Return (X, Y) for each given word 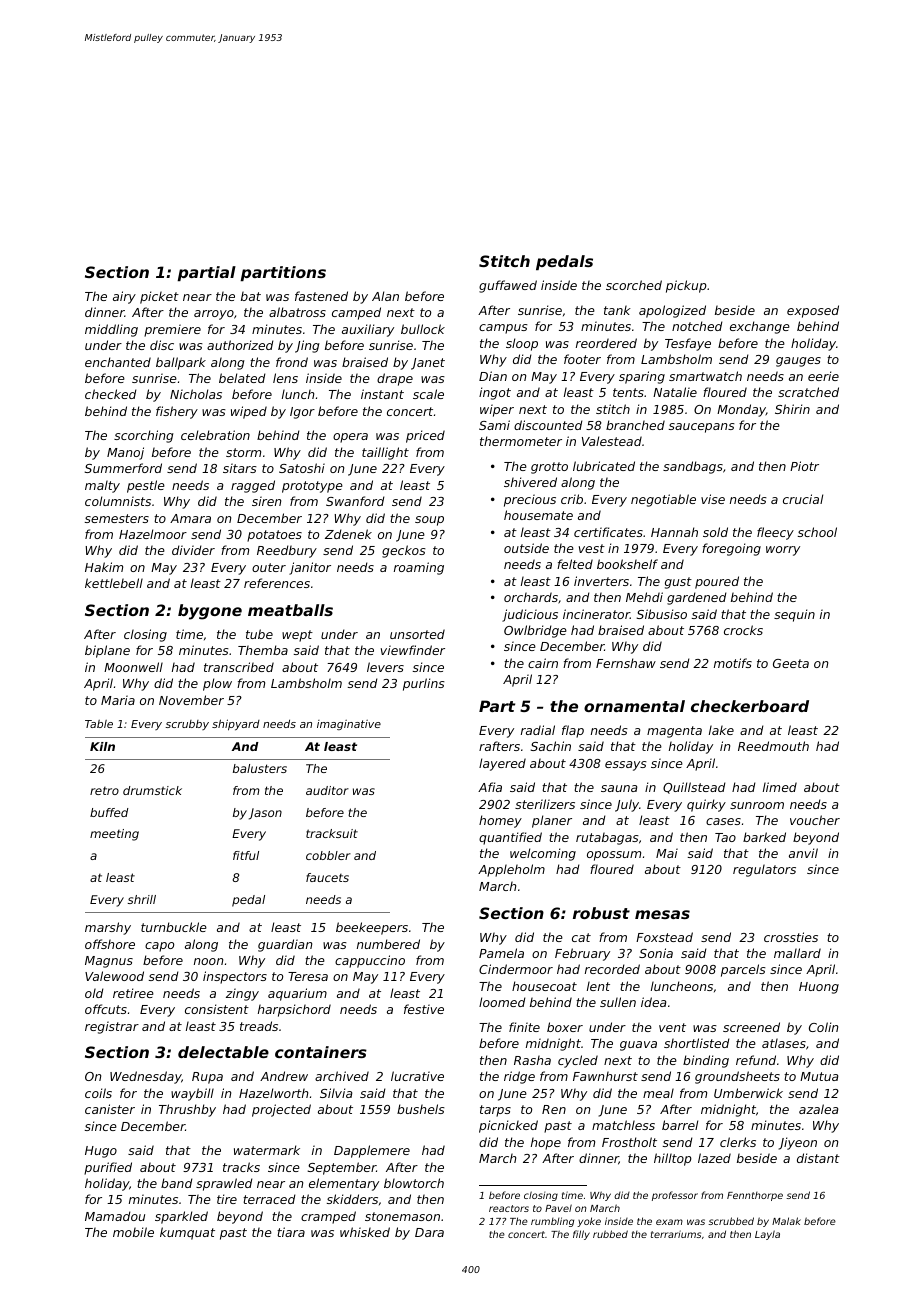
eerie (823, 376)
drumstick (152, 790)
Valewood (114, 976)
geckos (404, 551)
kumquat (187, 1233)
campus (503, 329)
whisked (365, 1232)
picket (159, 297)
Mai (667, 853)
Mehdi (644, 597)
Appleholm (511, 870)
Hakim (104, 567)
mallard (797, 953)
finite (524, 1027)
